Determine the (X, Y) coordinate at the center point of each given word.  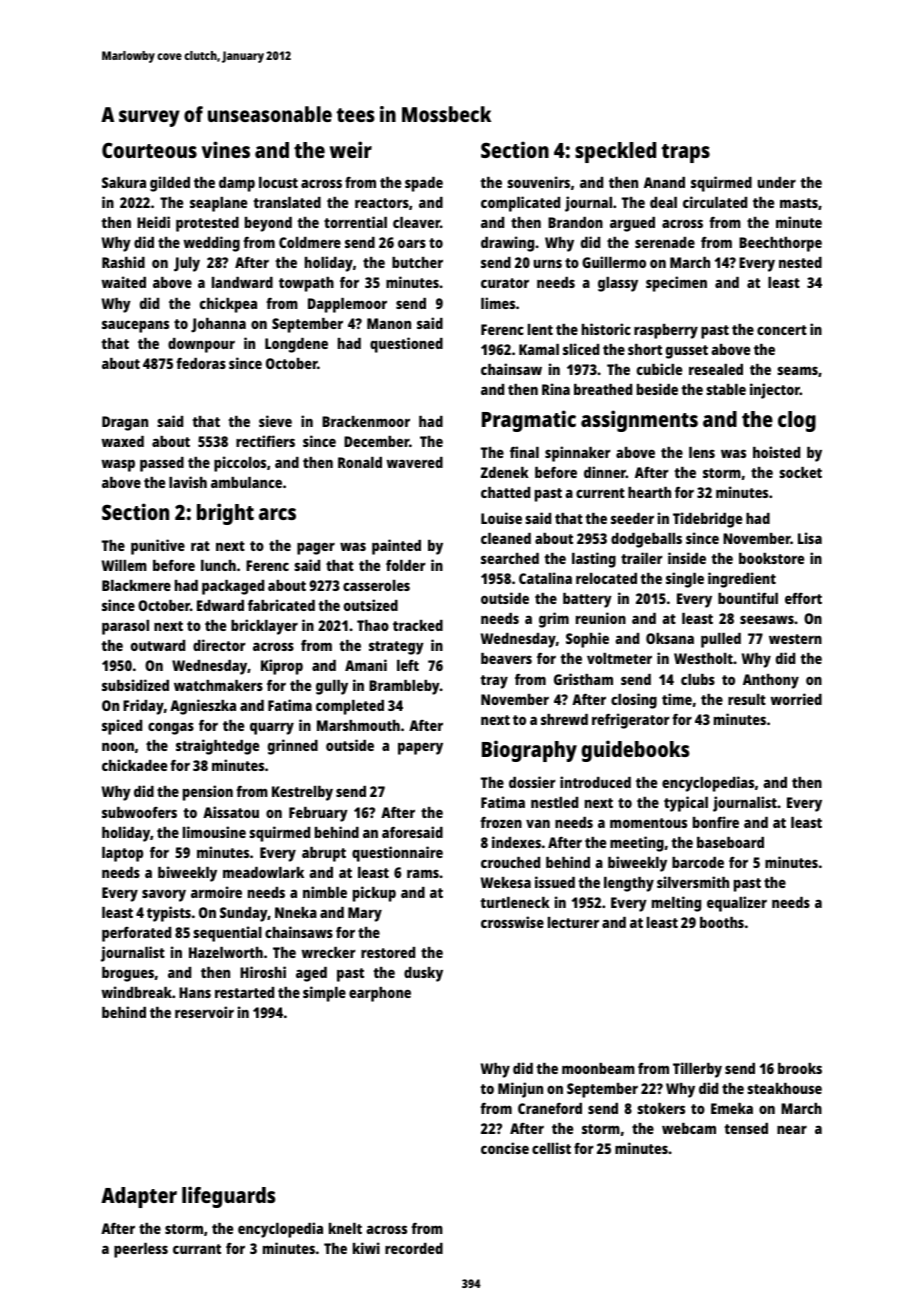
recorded (414, 1248)
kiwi (366, 1248)
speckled (615, 152)
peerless (141, 1250)
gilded (170, 184)
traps (686, 153)
